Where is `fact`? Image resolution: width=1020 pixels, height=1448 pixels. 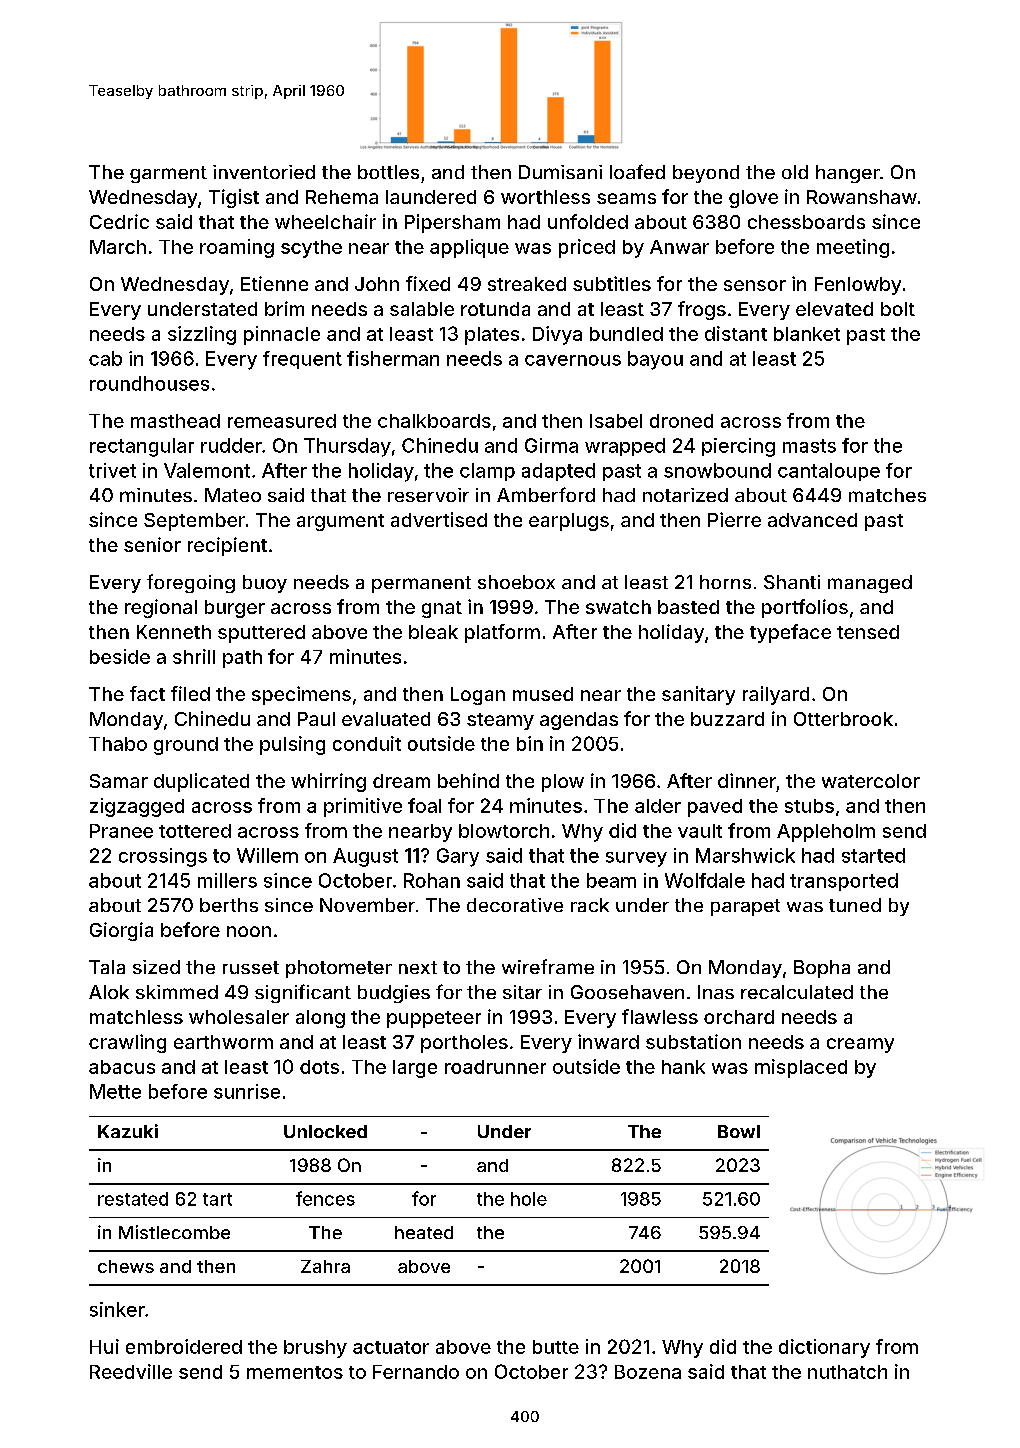 fact is located at coordinates (147, 693).
